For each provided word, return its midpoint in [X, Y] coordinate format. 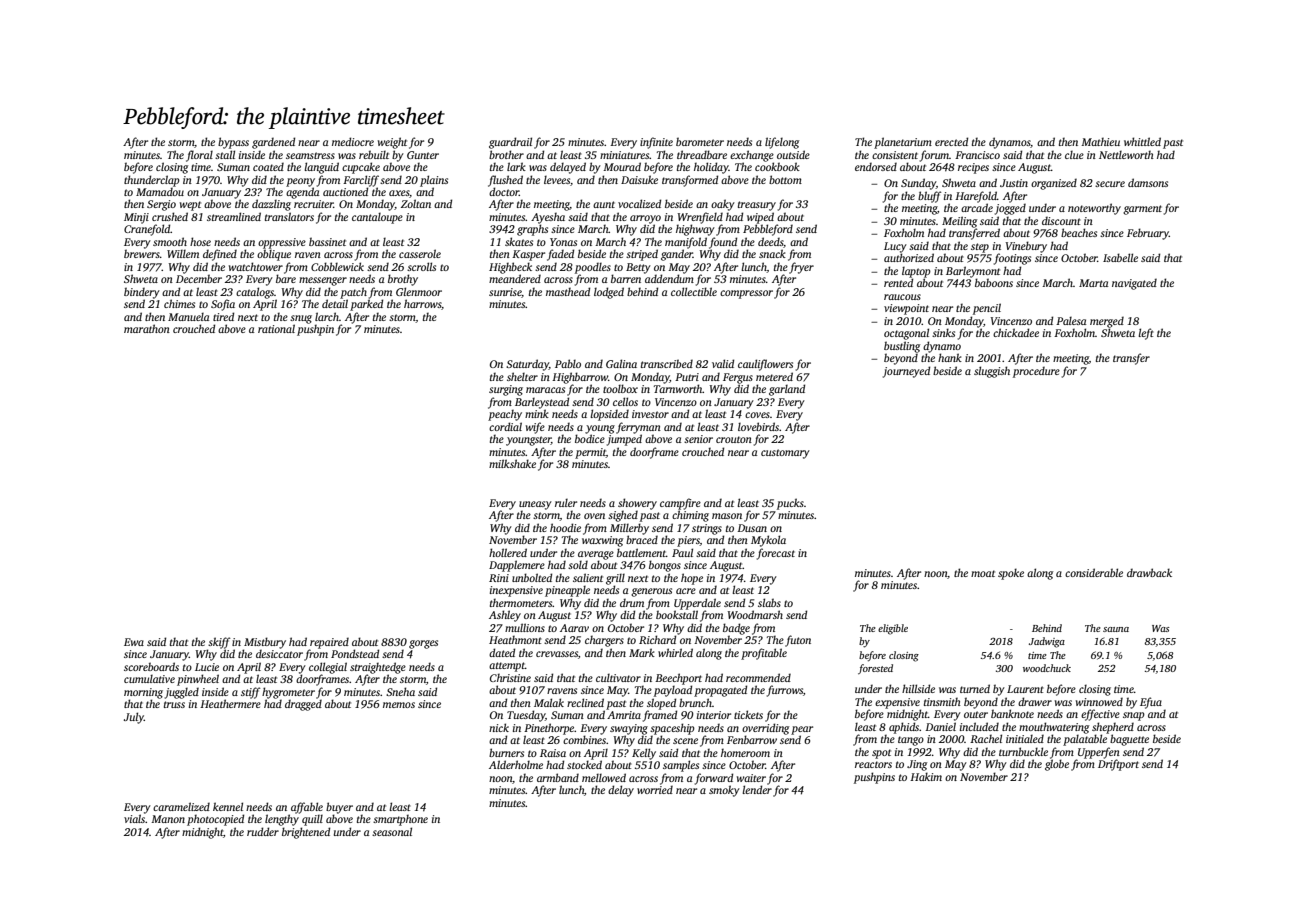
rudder [263, 831]
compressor [746, 294]
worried [655, 789]
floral [199, 156]
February [1148, 234]
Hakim [926, 776]
